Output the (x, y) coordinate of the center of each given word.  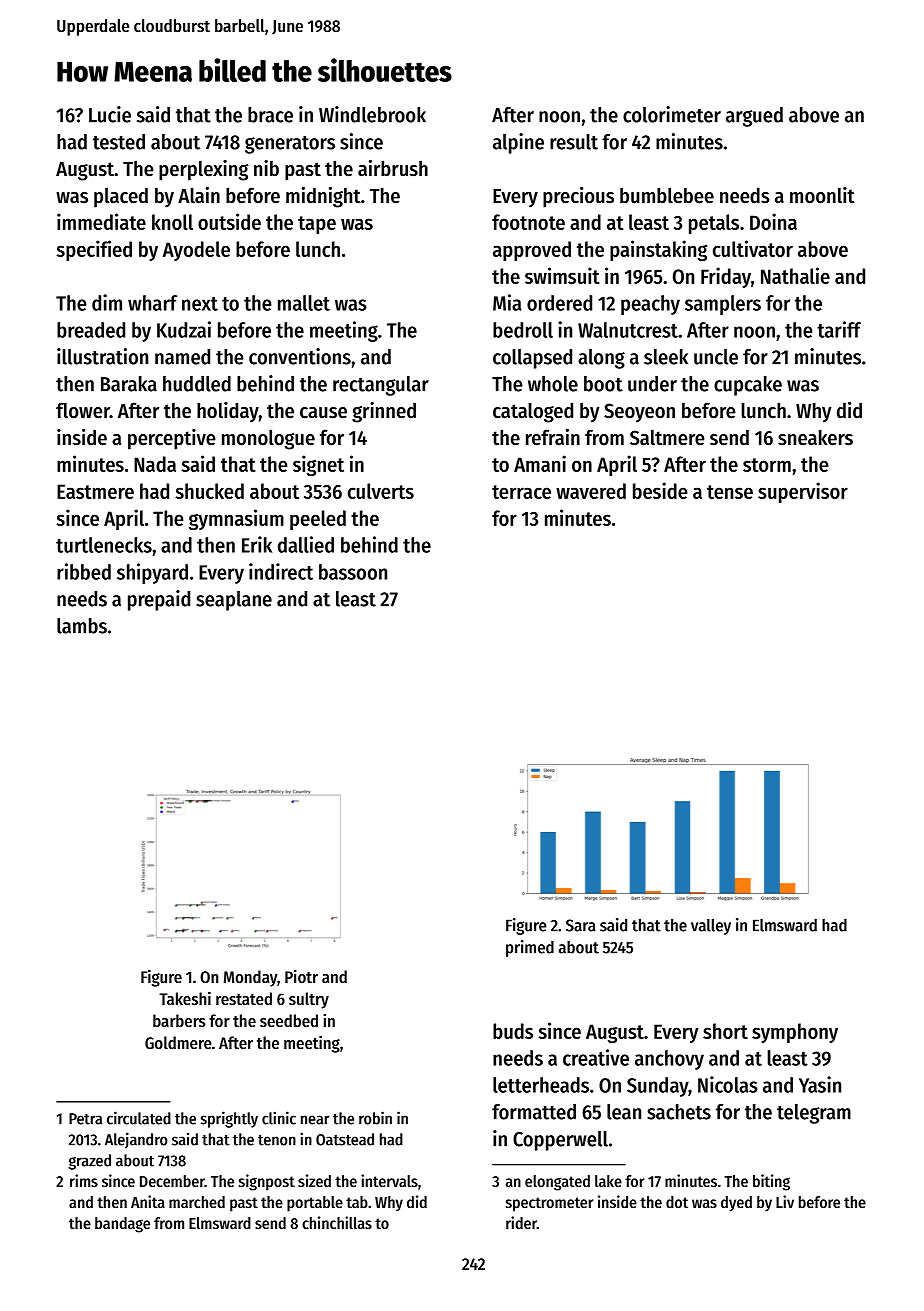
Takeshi (185, 998)
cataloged (533, 412)
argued (754, 117)
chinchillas (337, 1222)
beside (660, 490)
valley (711, 927)
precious (578, 197)
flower (83, 410)
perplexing (203, 170)
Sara (581, 925)
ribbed (84, 571)
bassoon (353, 572)
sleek (666, 357)
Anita (148, 1201)
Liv (785, 1201)
